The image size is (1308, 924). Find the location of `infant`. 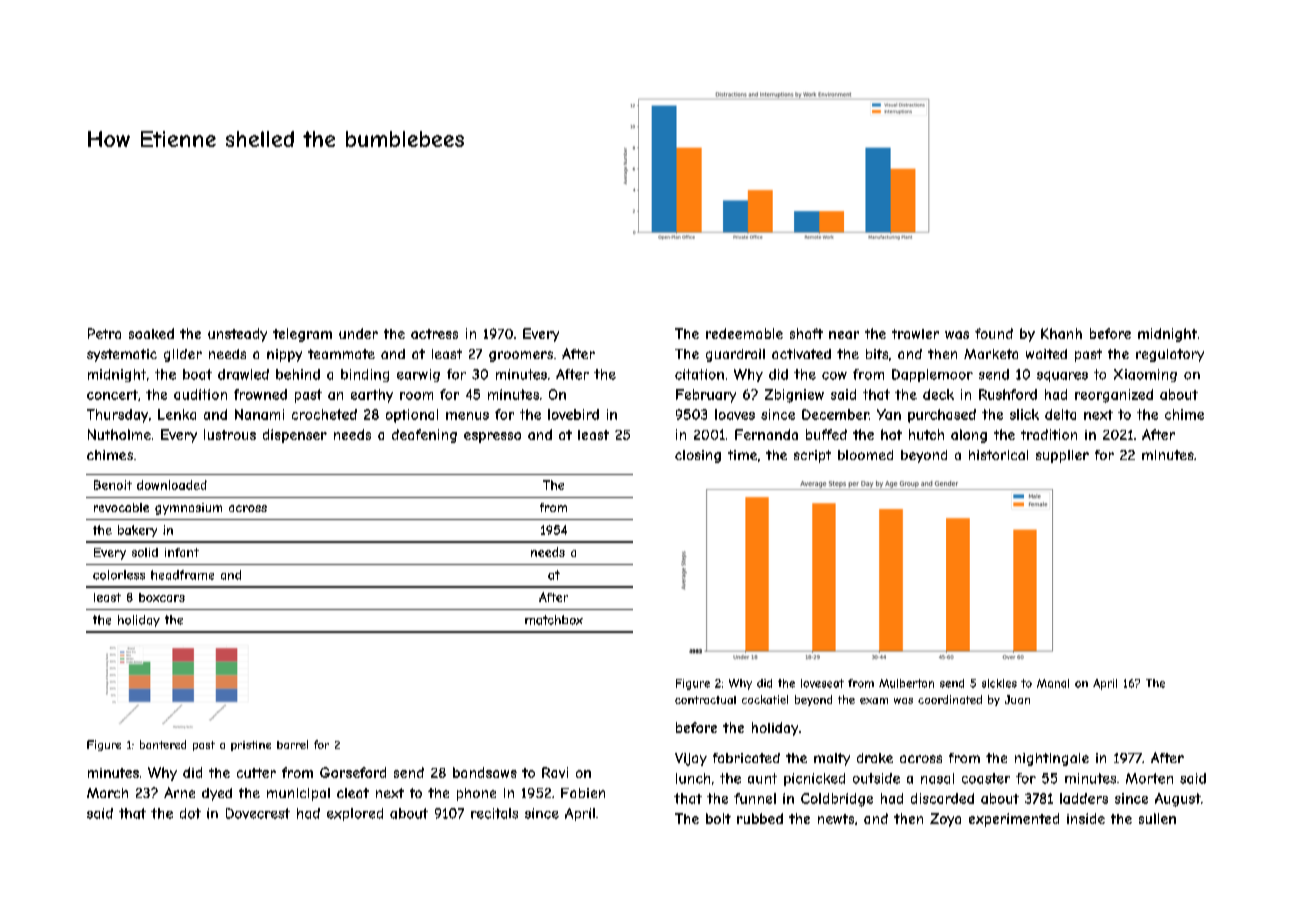

infant is located at coordinates (182, 552).
